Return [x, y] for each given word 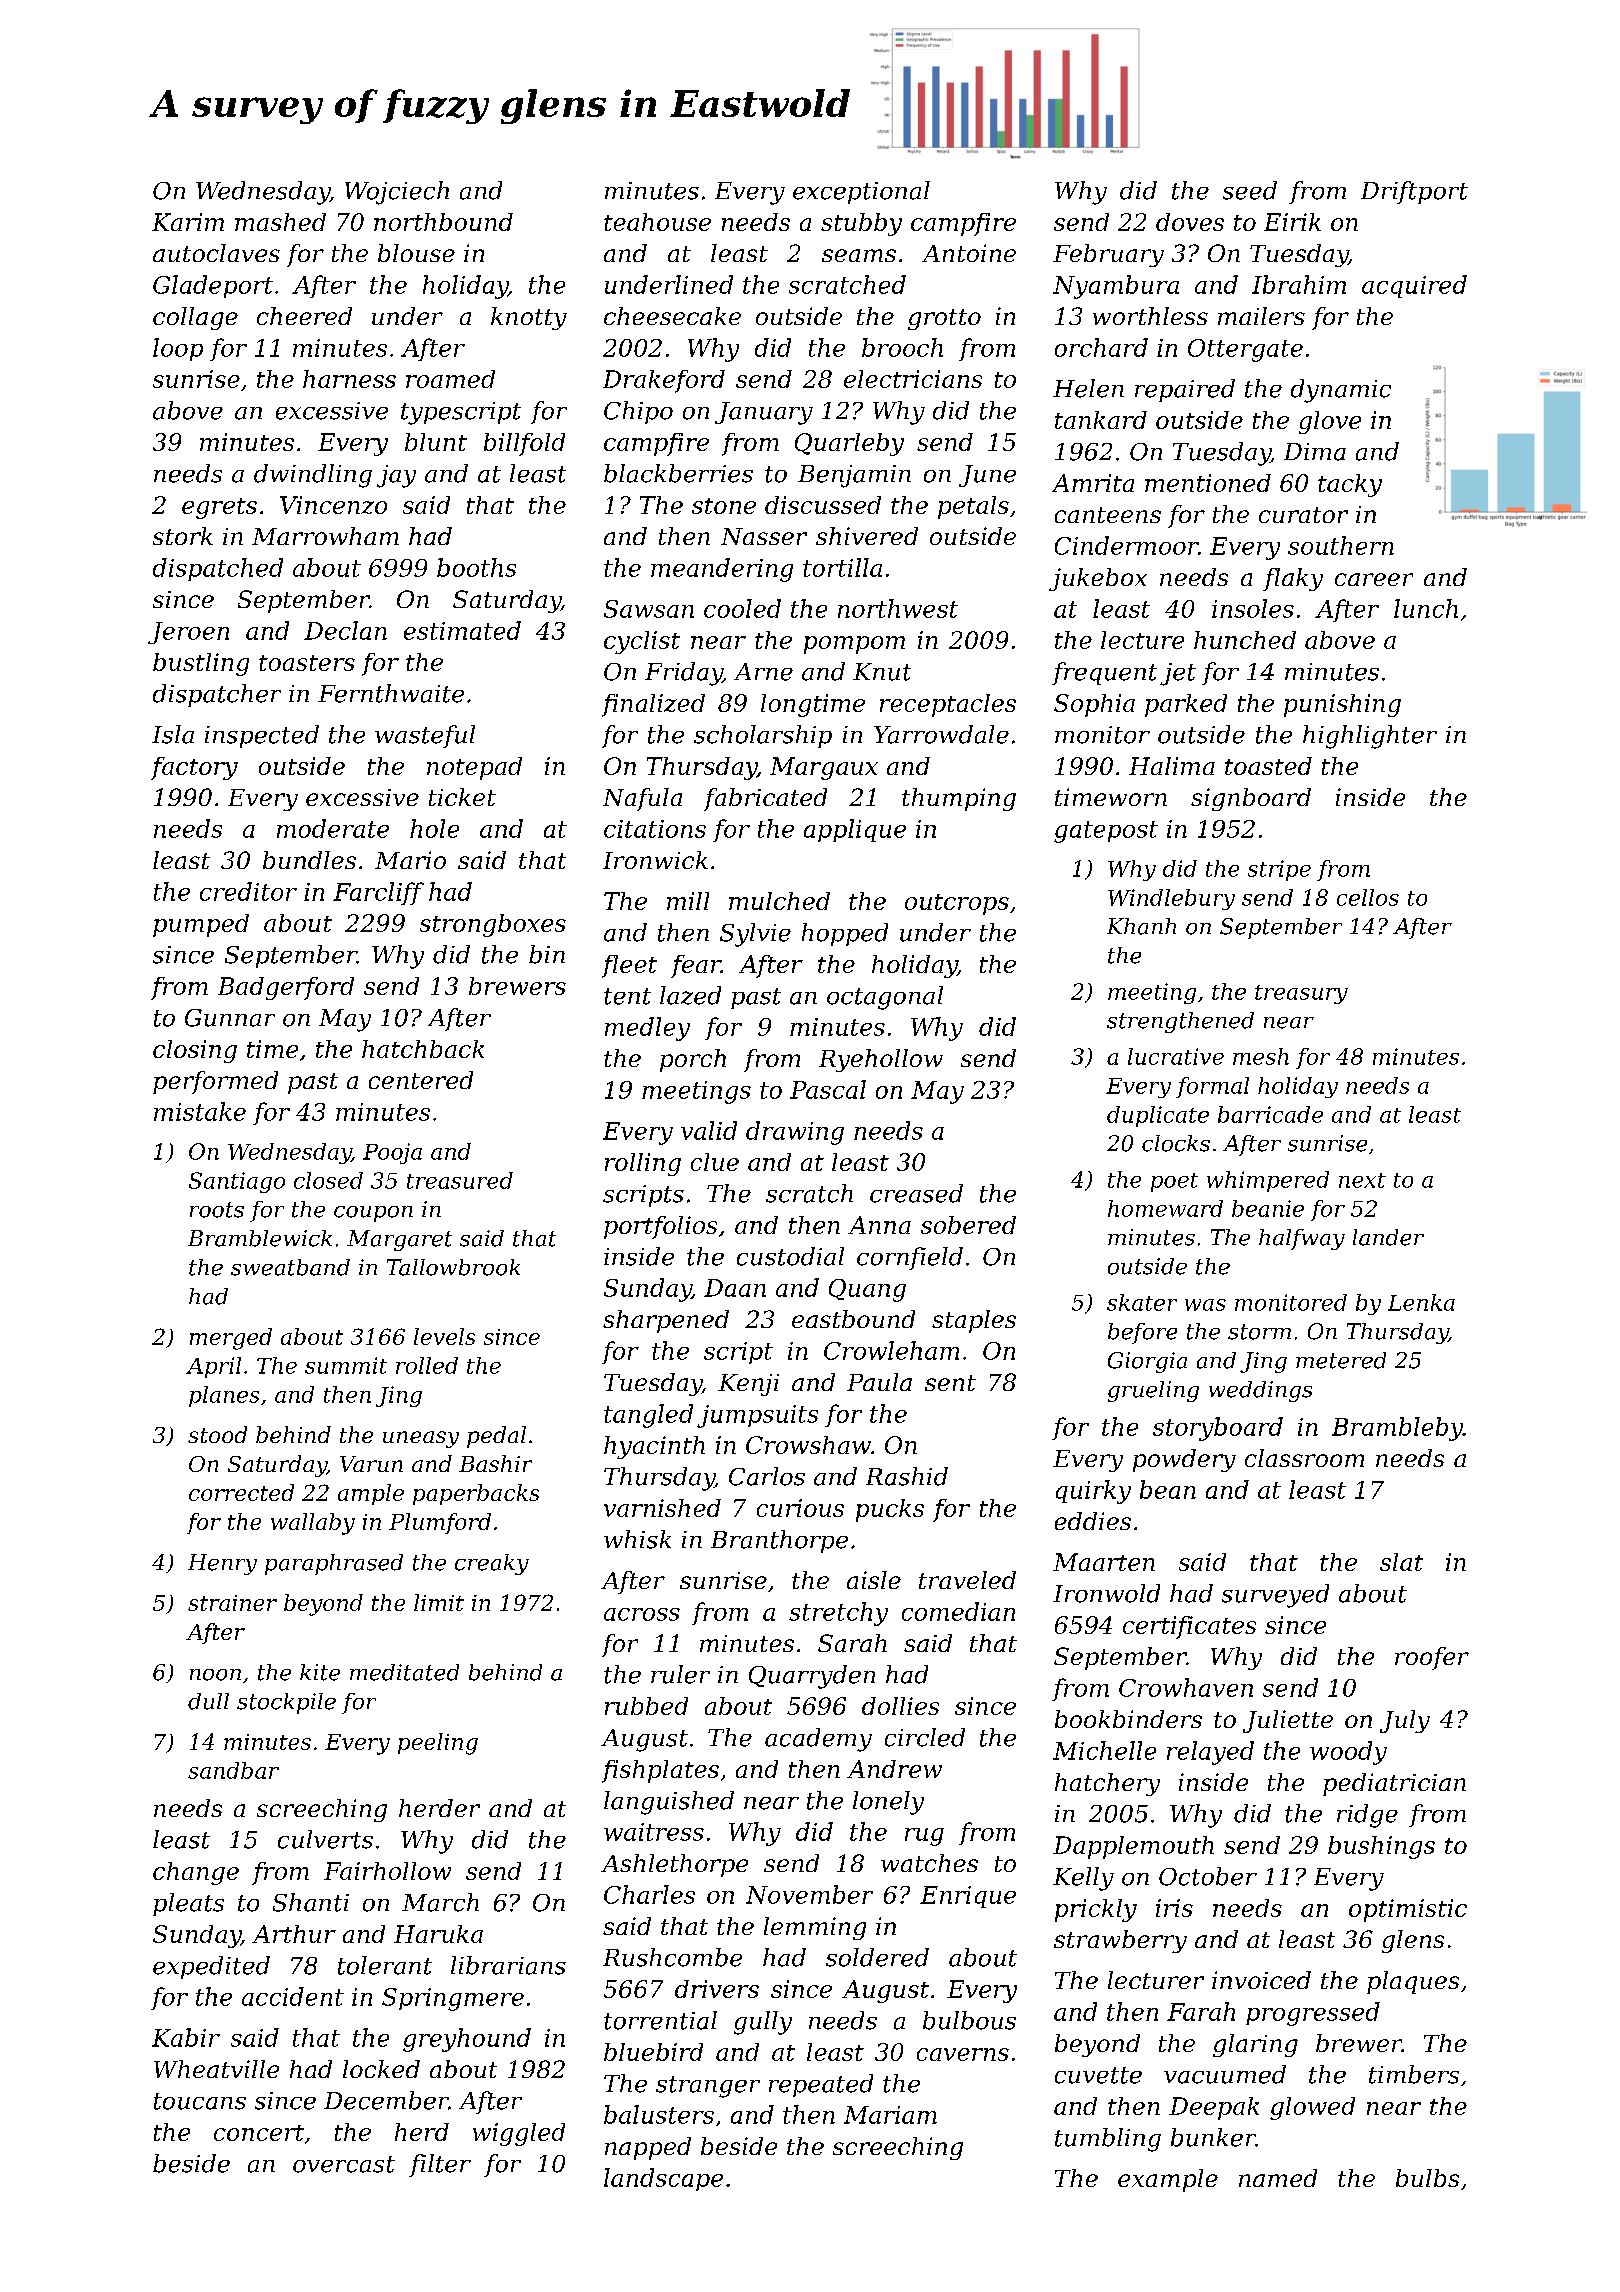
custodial [790, 1256]
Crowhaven [1186, 1687]
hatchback [423, 1049]
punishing [1342, 705]
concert [259, 2133]
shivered [867, 536]
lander [1388, 1237]
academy [818, 1740]
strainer [232, 1603]
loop [178, 349]
